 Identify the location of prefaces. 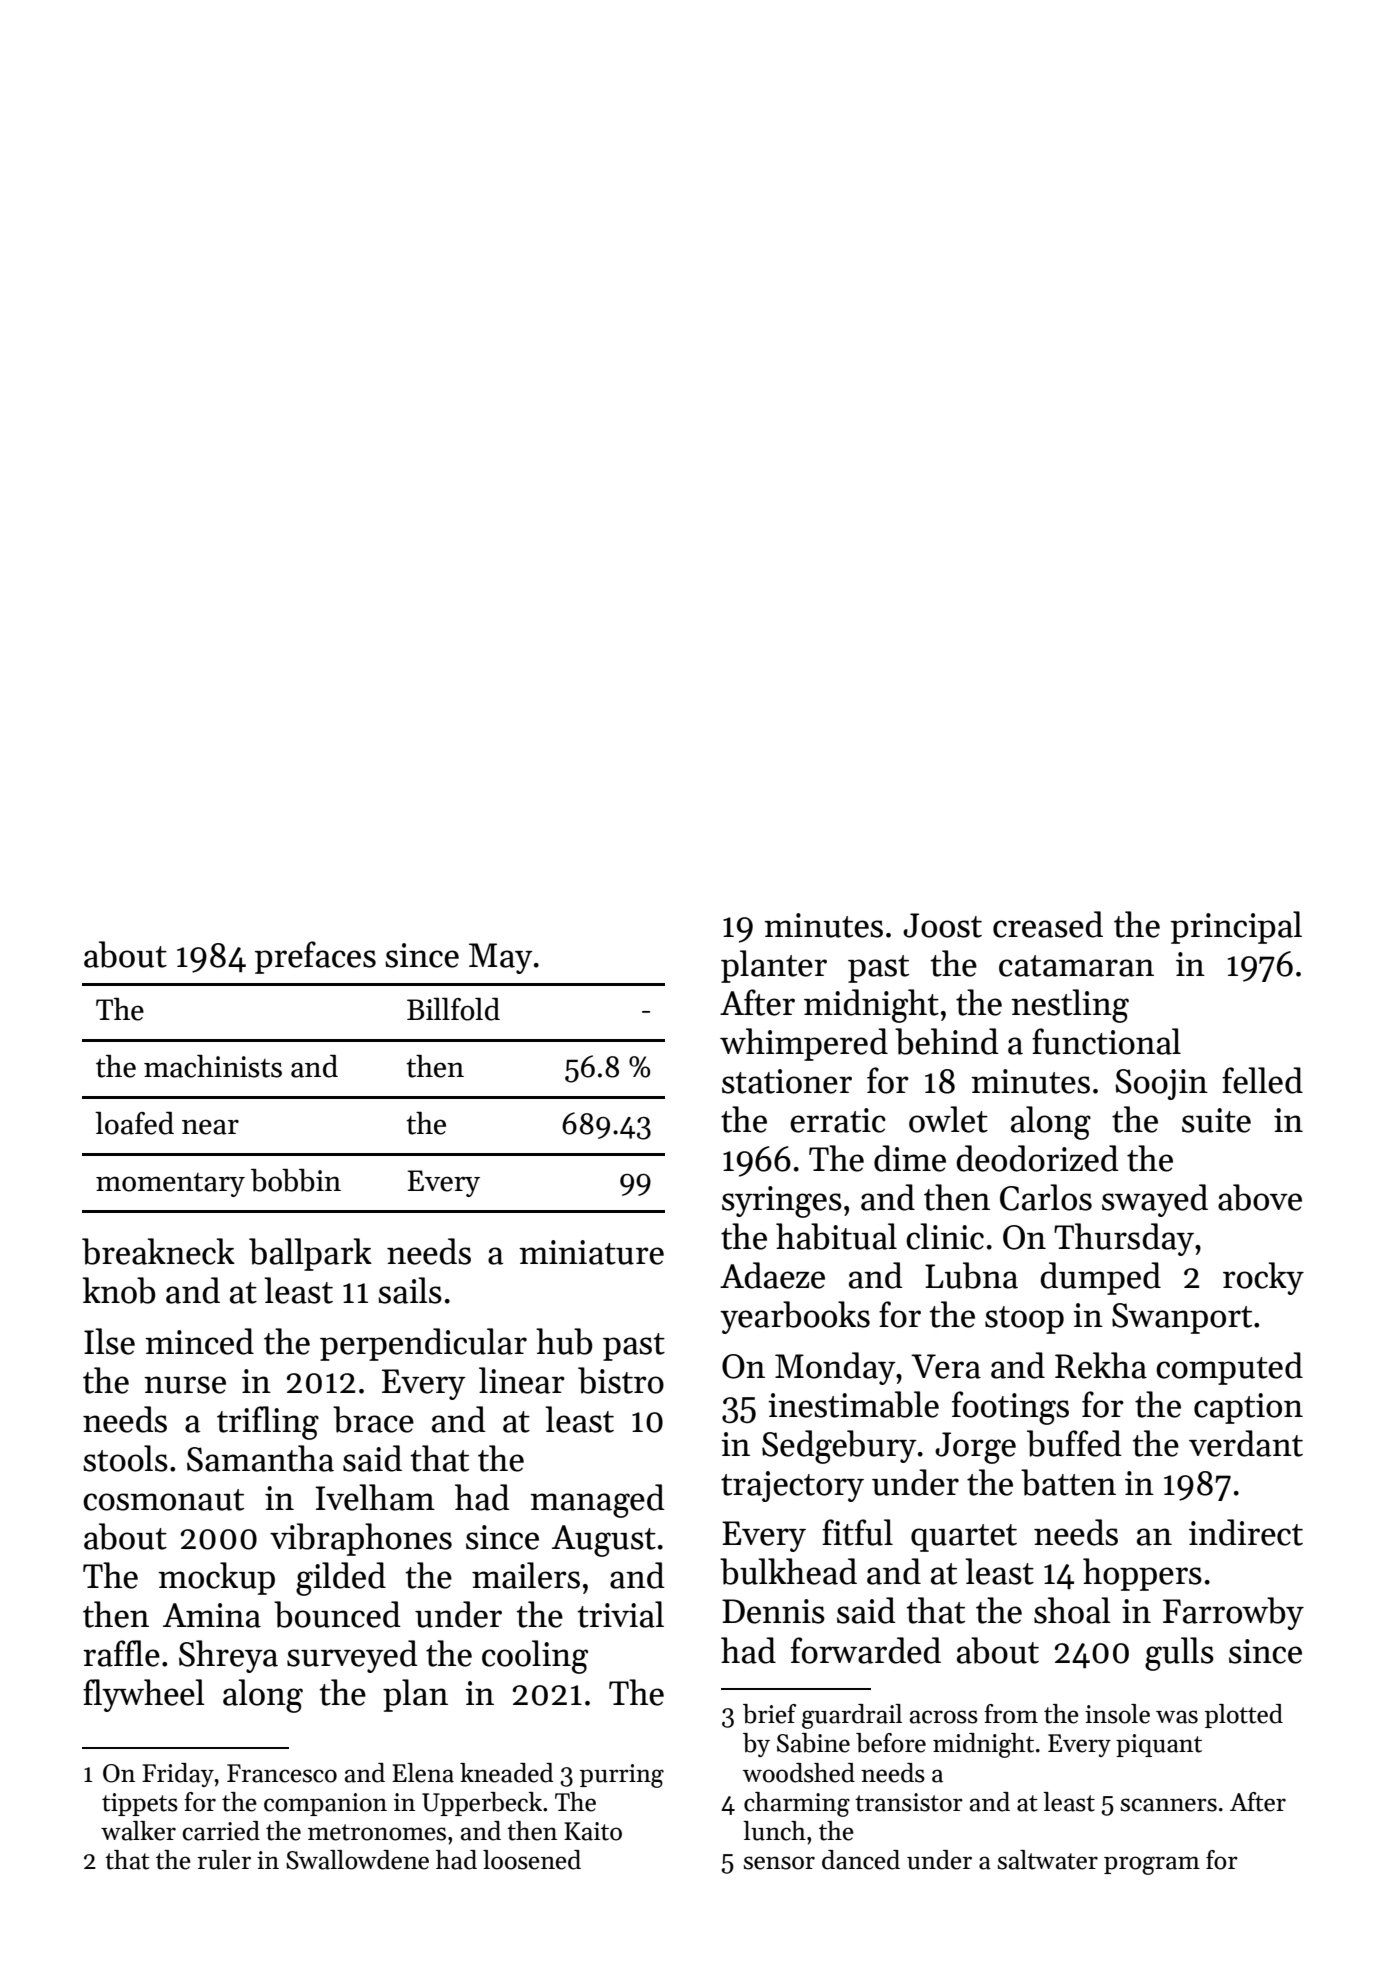
(315, 957).
